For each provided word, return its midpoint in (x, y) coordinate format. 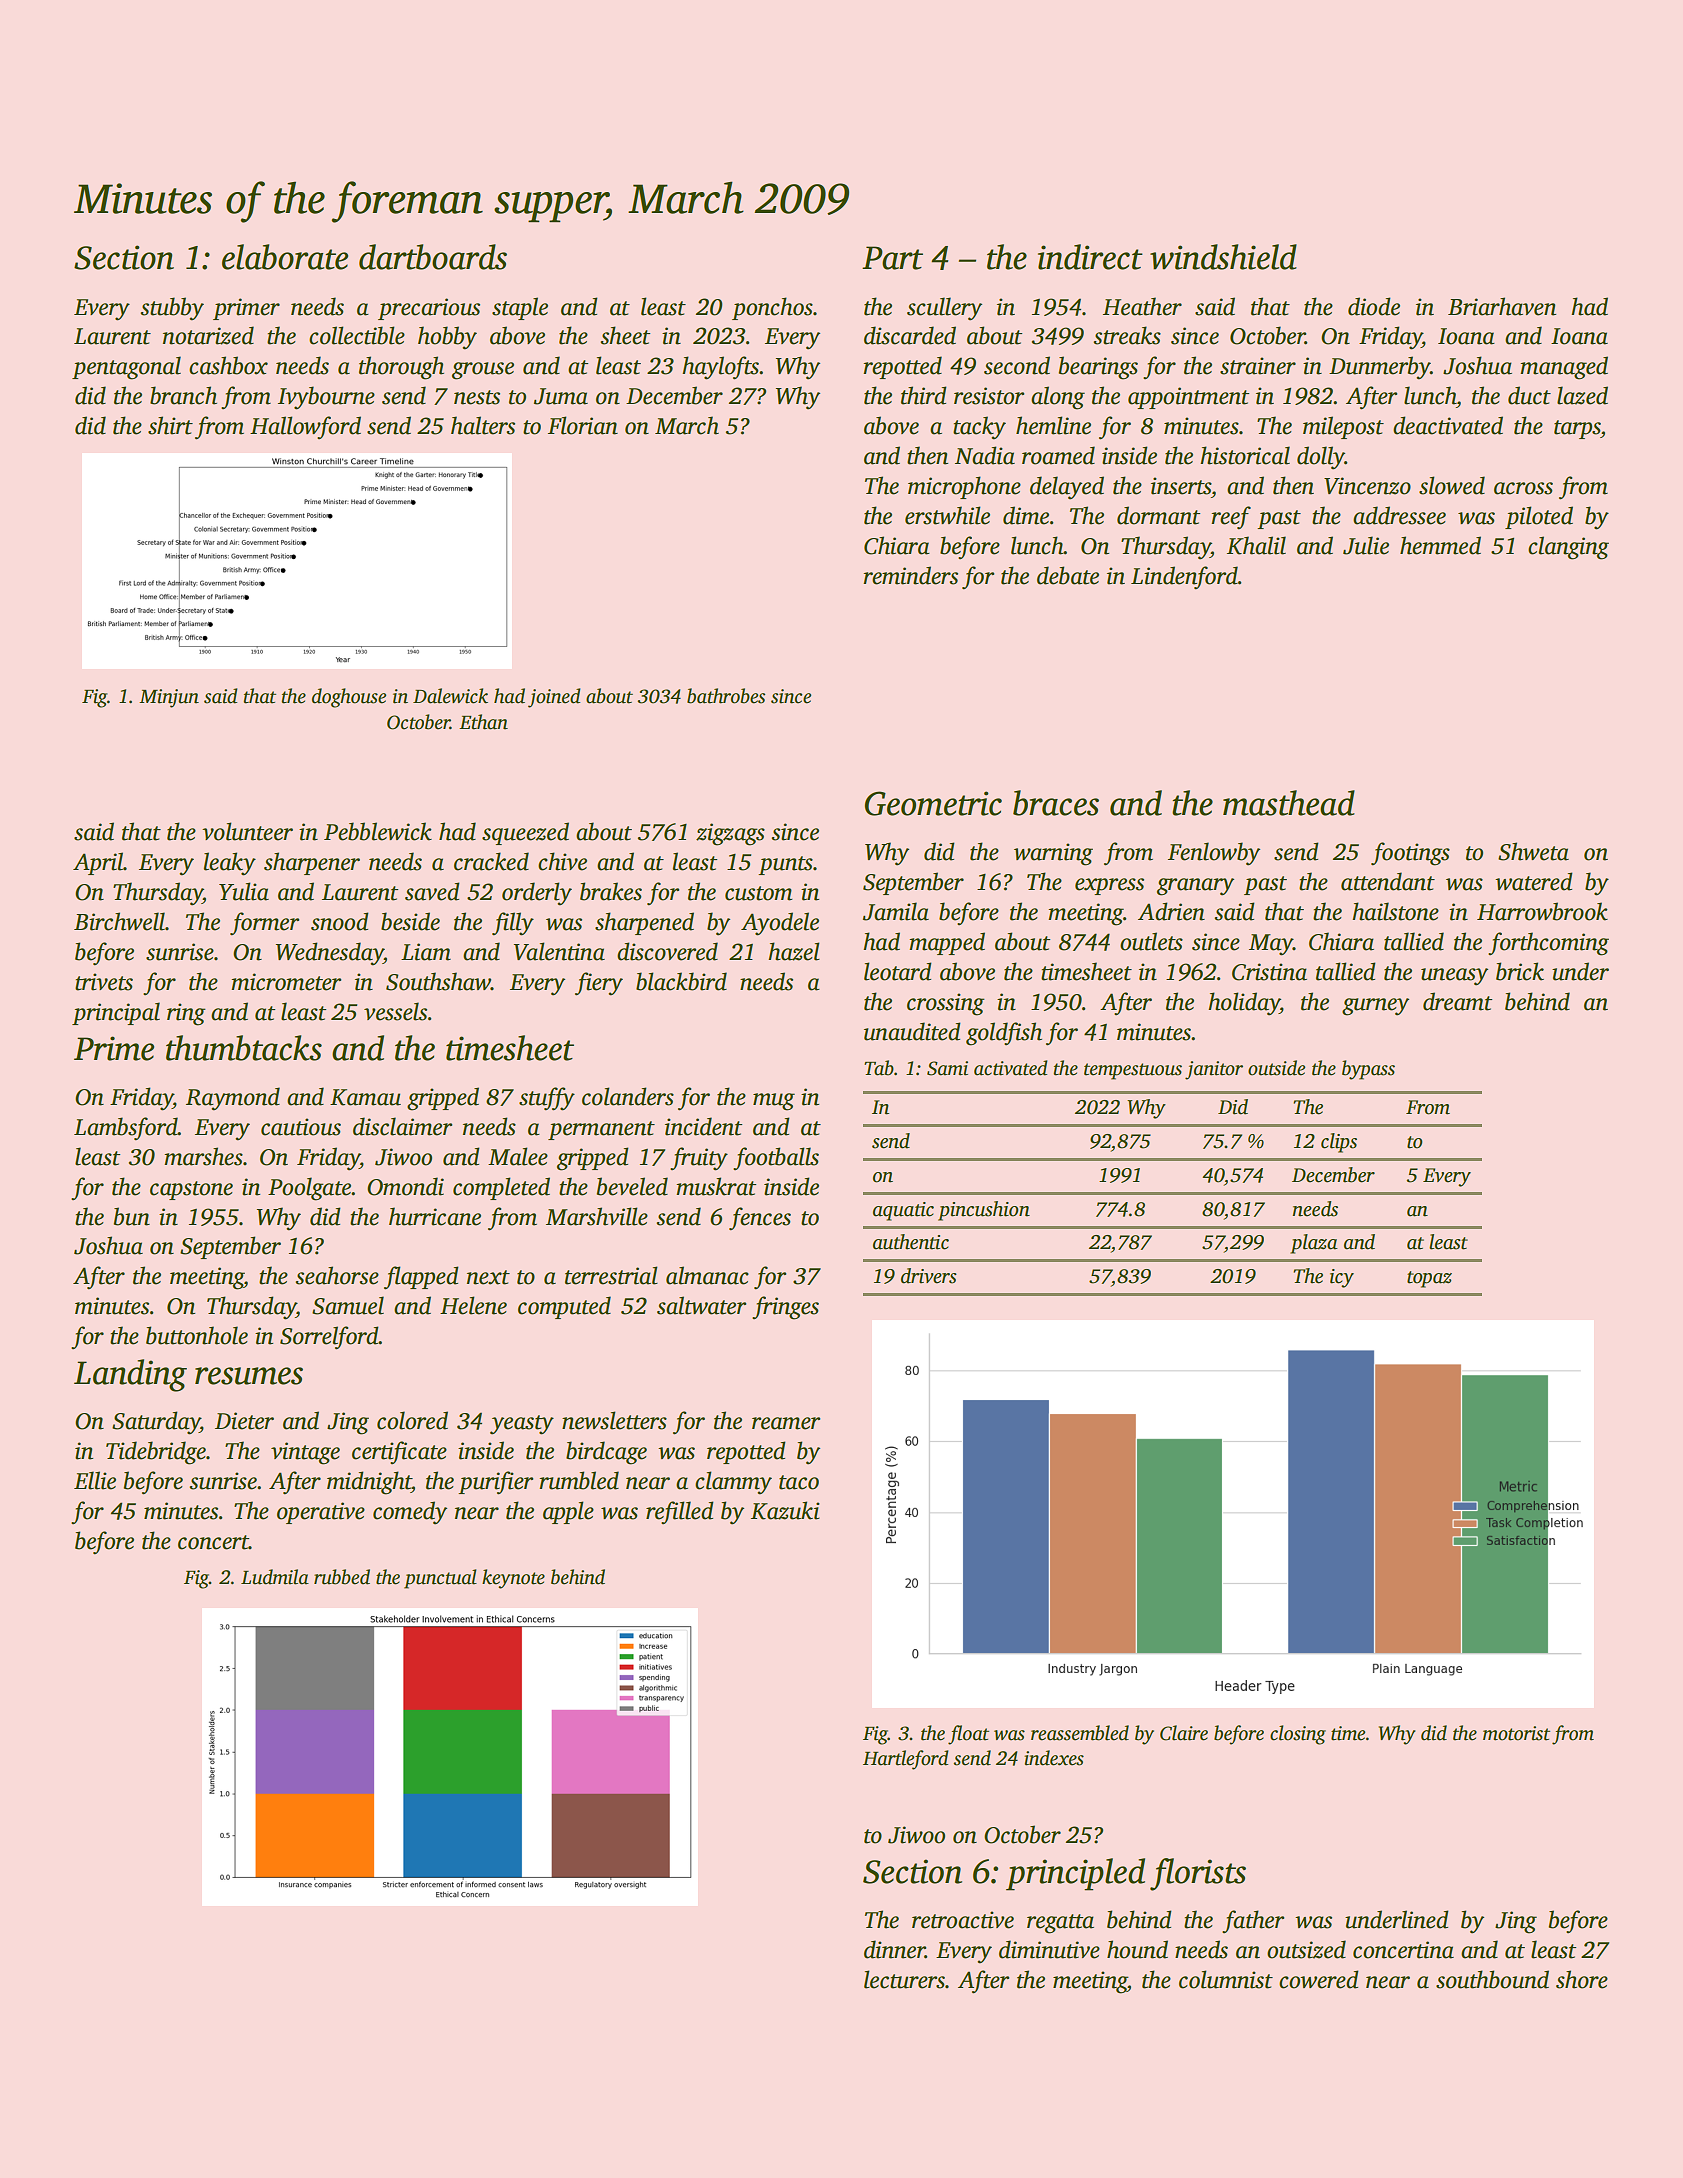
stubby (172, 309)
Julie (1366, 545)
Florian (583, 425)
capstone (191, 1190)
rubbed (342, 1577)
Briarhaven (1502, 306)
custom (758, 893)
